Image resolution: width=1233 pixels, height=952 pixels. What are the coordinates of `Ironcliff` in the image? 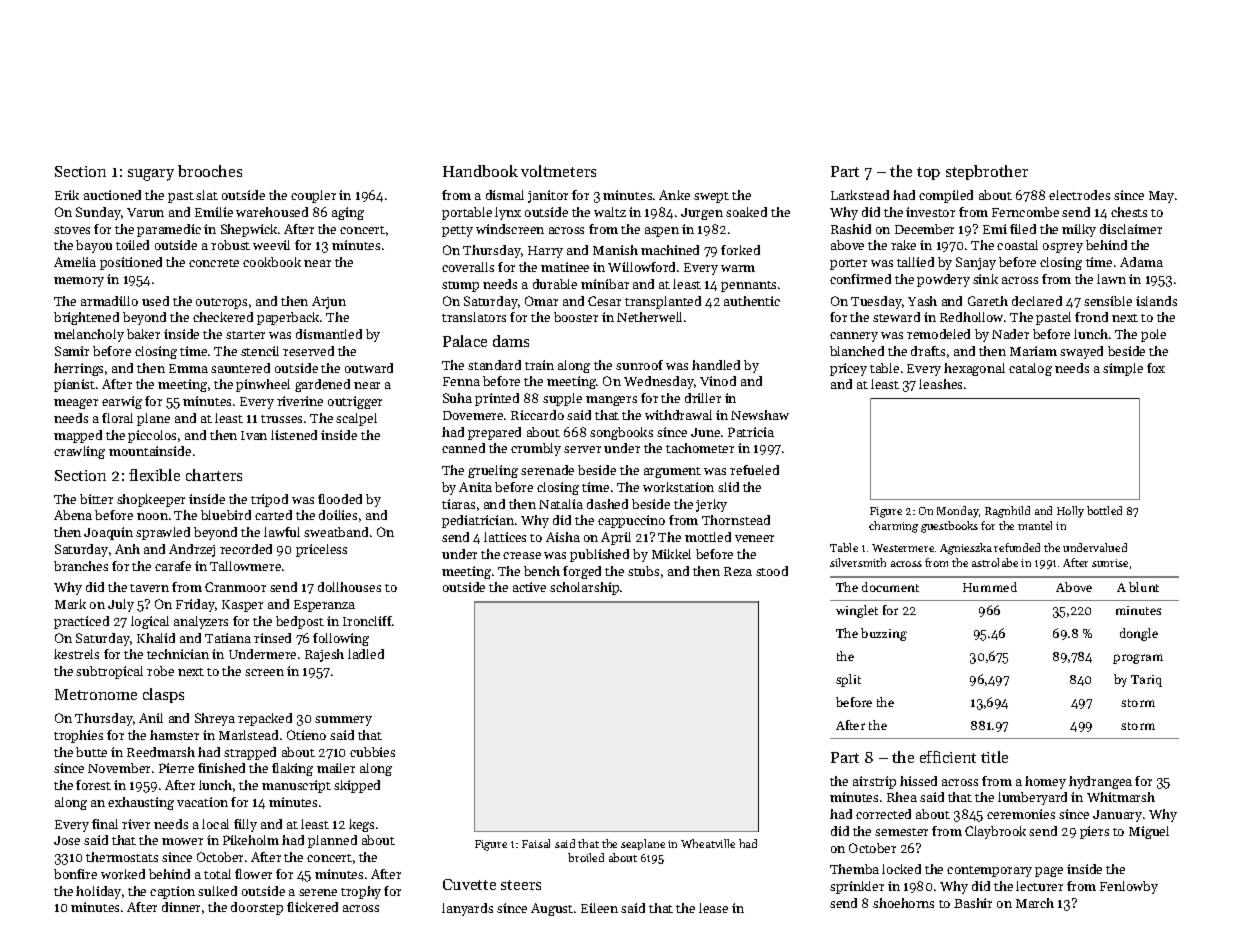 It's located at (367, 621).
